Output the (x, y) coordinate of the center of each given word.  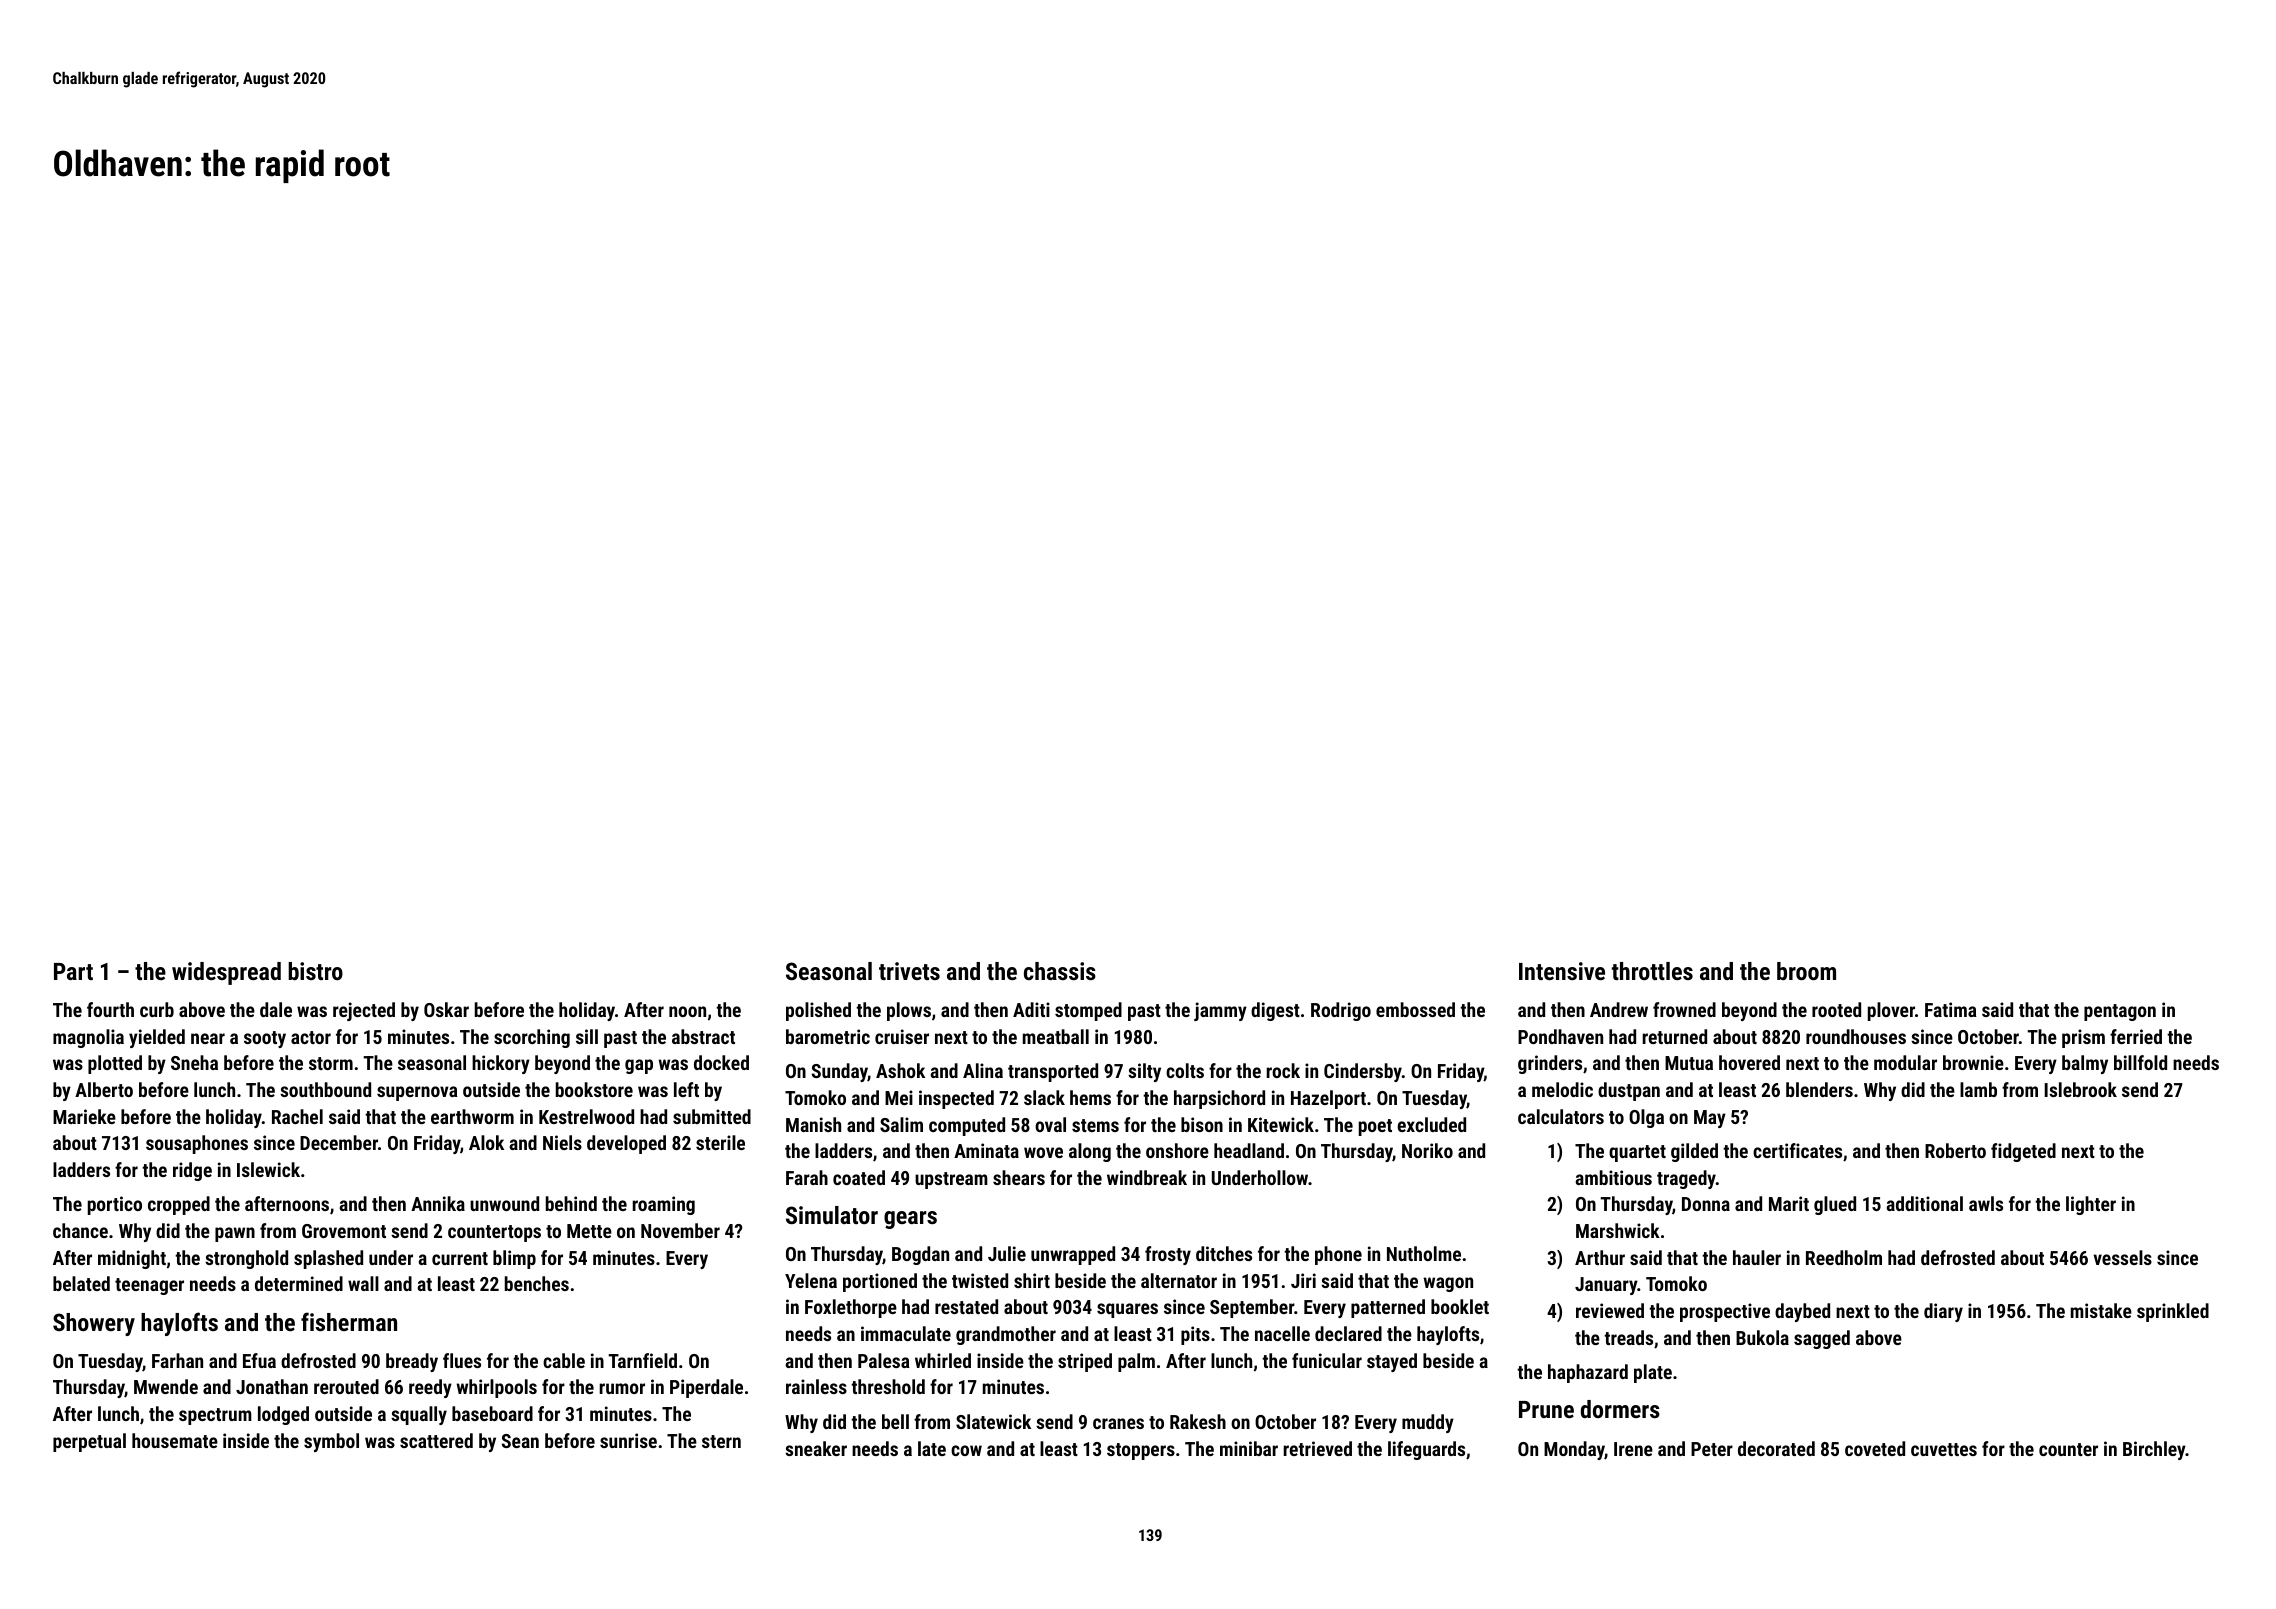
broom (1806, 971)
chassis (1060, 971)
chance (80, 1230)
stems (1095, 1125)
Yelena (811, 1280)
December (339, 1142)
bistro (315, 971)
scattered (436, 1440)
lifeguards (1426, 1450)
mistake (2101, 1310)
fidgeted (2023, 1152)
